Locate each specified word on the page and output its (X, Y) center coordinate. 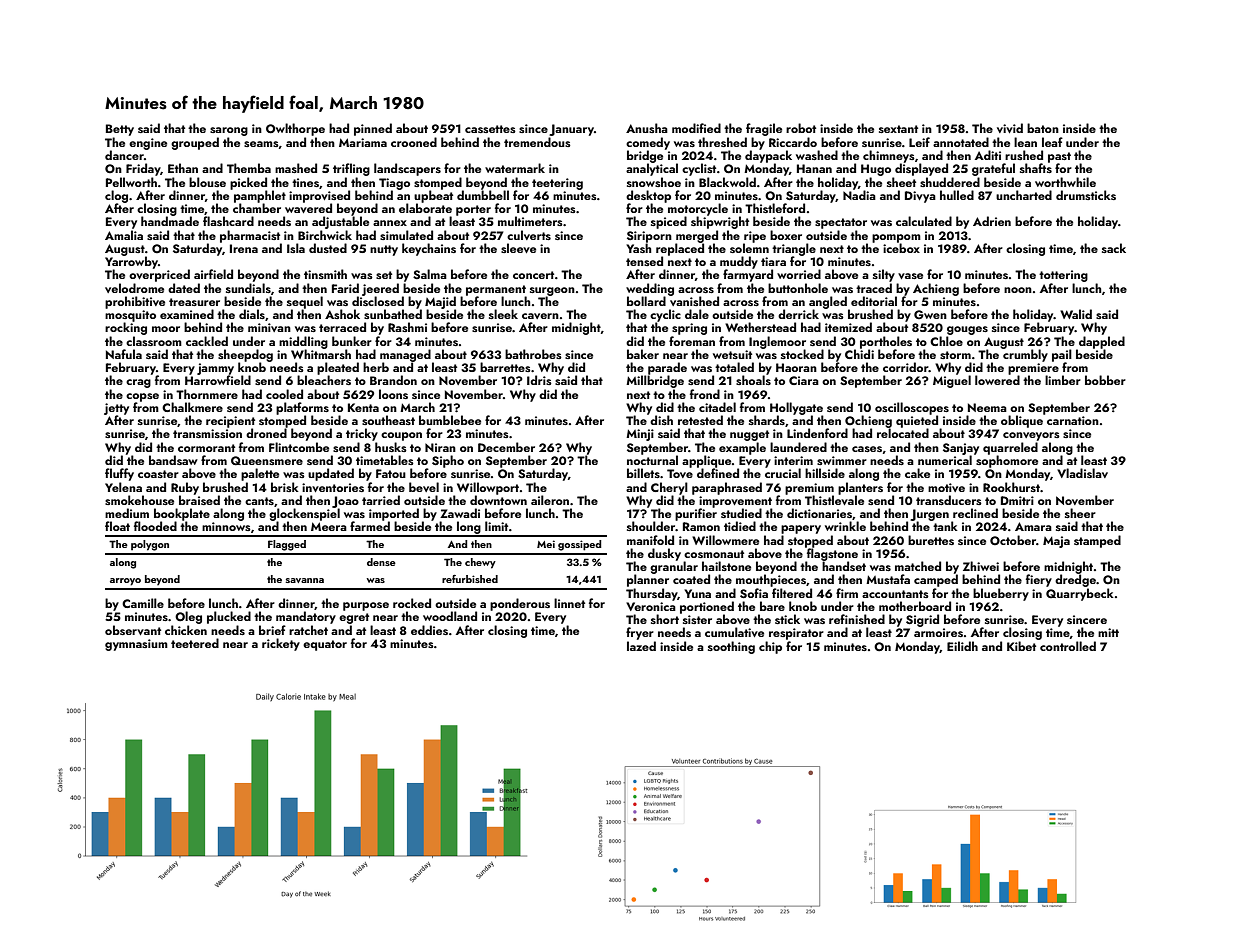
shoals (753, 380)
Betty (120, 130)
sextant (898, 129)
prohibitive (135, 302)
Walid (1076, 314)
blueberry (1001, 594)
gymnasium (136, 645)
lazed (641, 646)
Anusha (647, 128)
